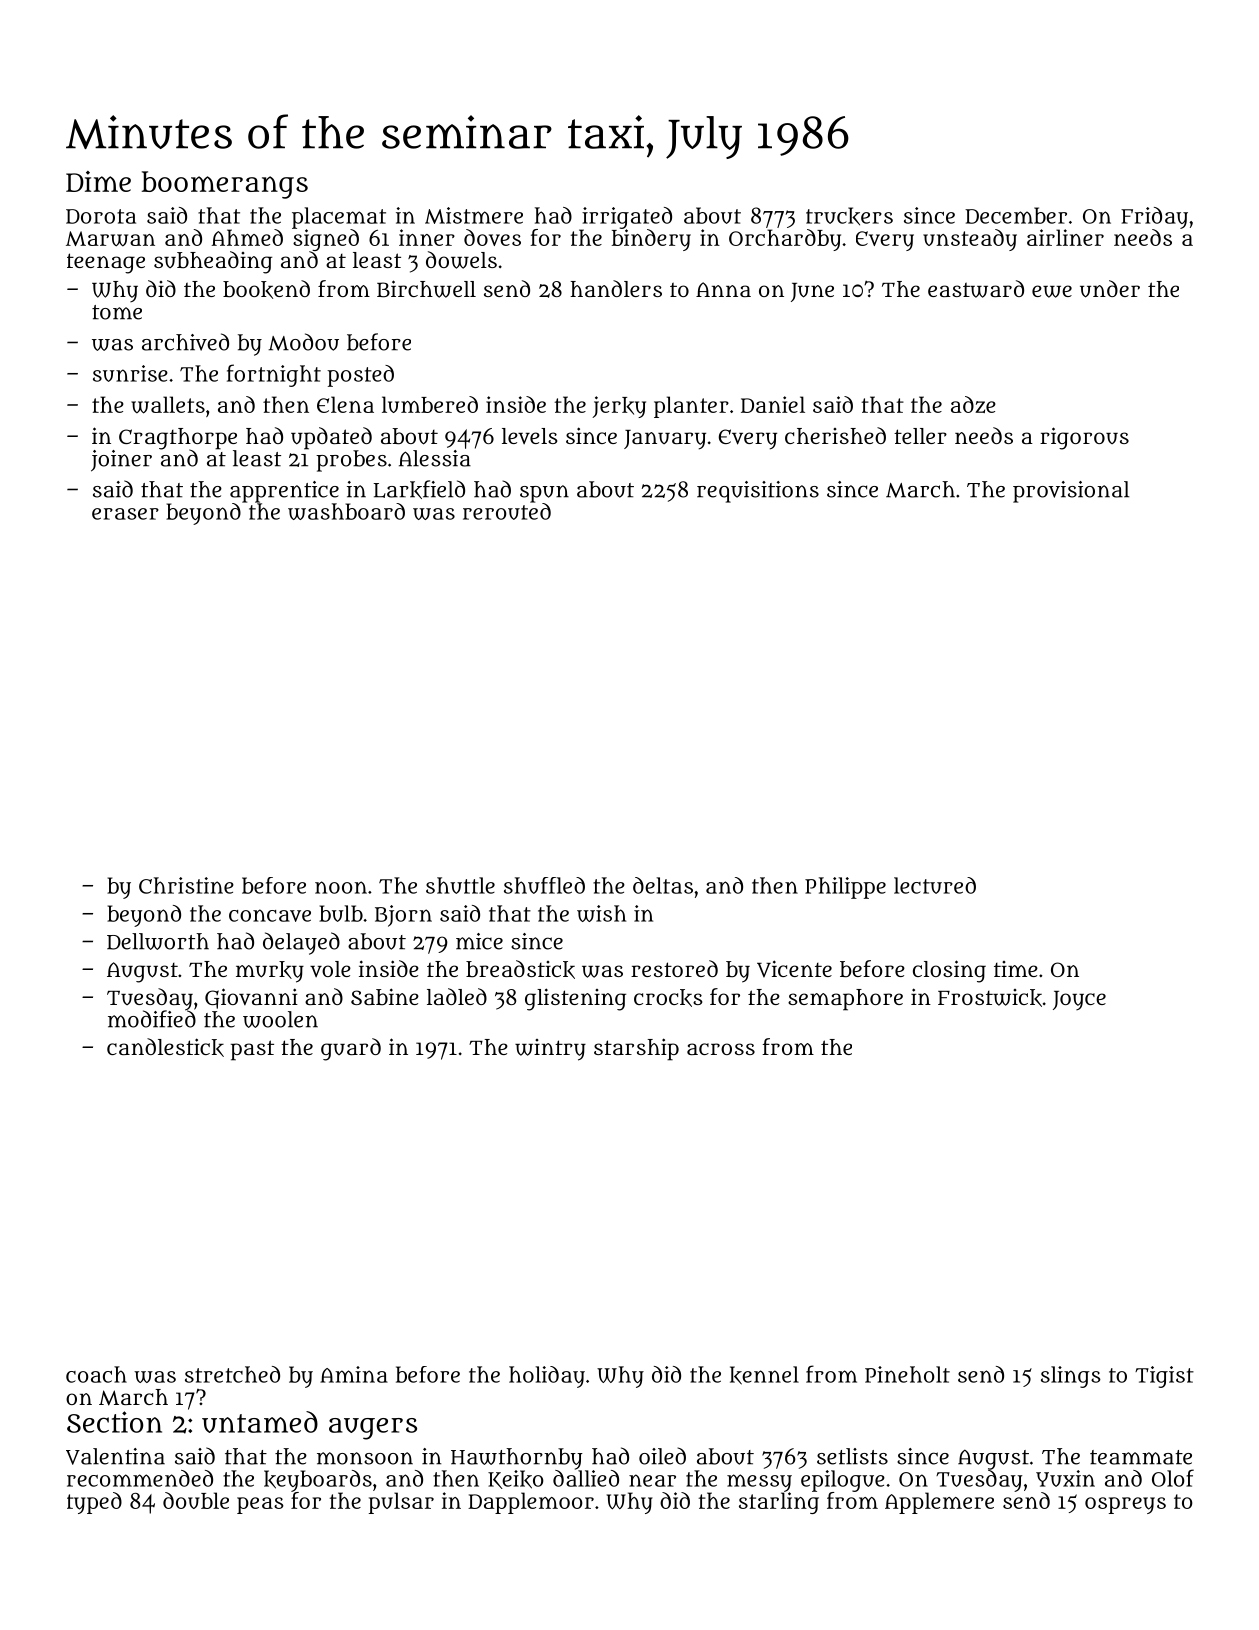 This screenshot has width=1259, height=1630. What do you see at coordinates (935, 885) in the screenshot?
I see `lectured` at bounding box center [935, 885].
